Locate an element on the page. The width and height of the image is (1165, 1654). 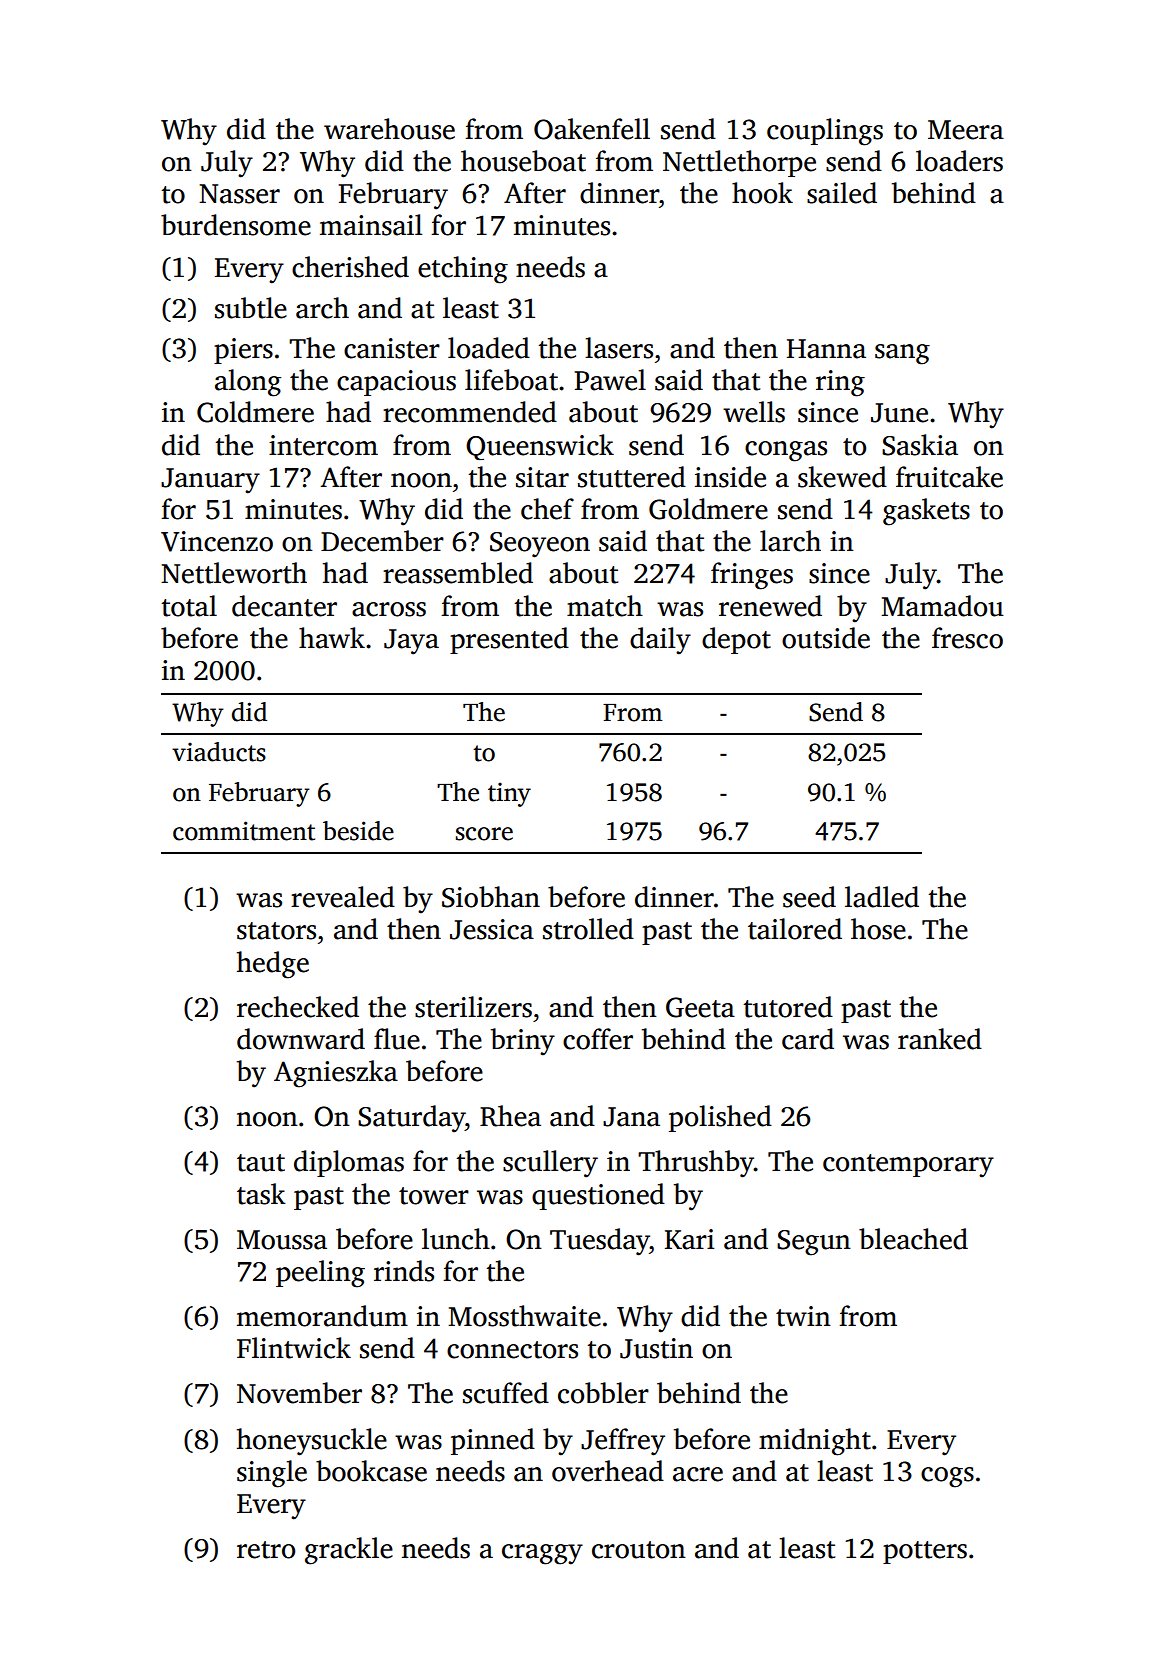
ranked is located at coordinates (940, 1039).
